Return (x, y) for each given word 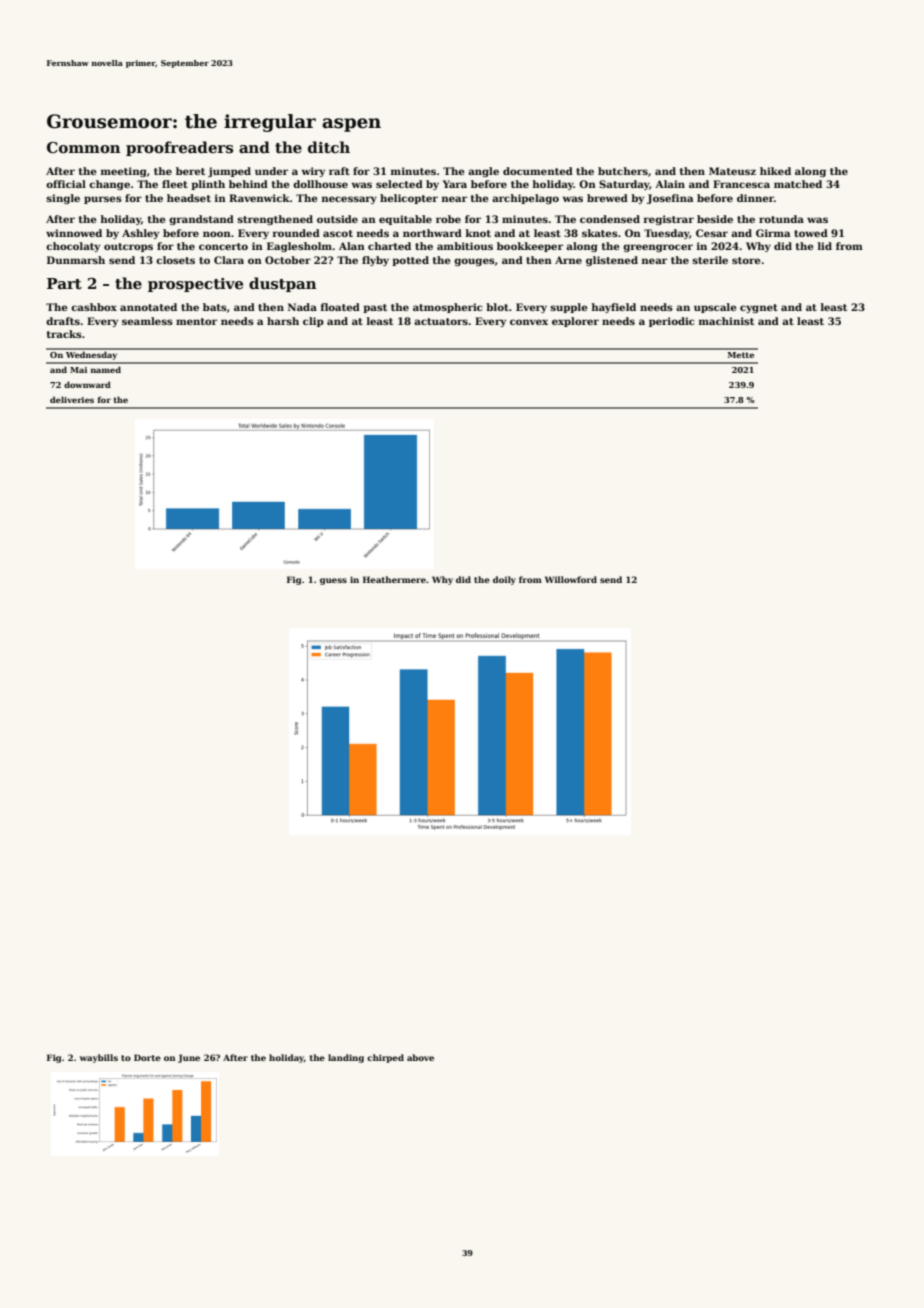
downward (87, 384)
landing (346, 1058)
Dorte (147, 1057)
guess (333, 581)
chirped (385, 1058)
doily (504, 580)
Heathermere (394, 579)
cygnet (759, 308)
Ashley (140, 234)
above (420, 1057)
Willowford (571, 579)
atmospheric (448, 308)
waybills (99, 1058)
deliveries (72, 399)
